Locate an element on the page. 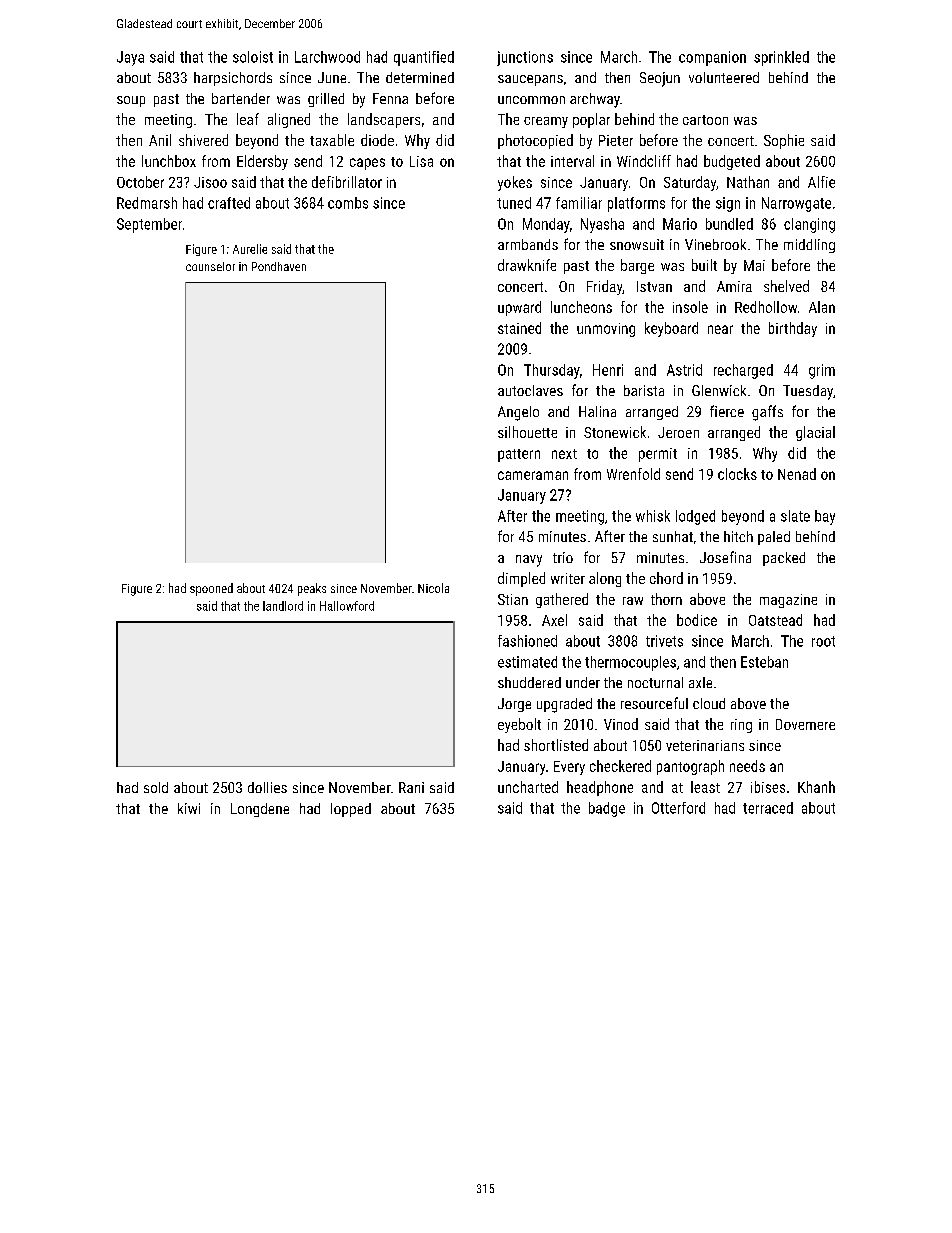 The width and height of the image is (952, 1233). soloist is located at coordinates (253, 57).
